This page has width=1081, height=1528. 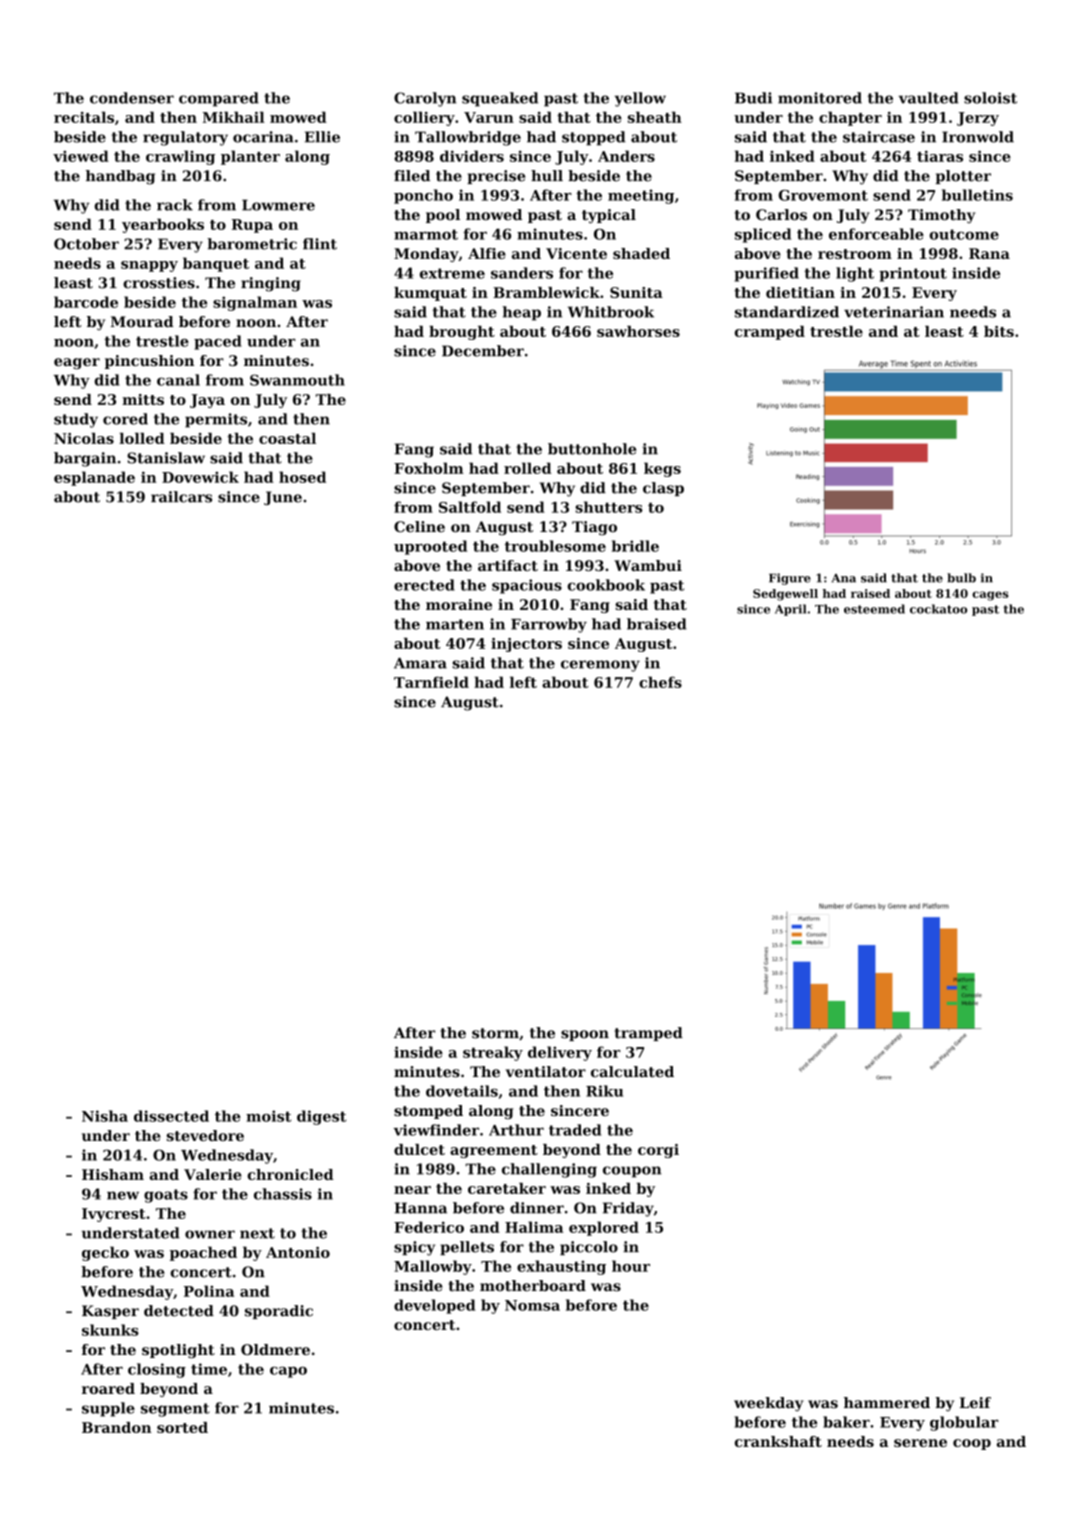 What do you see at coordinates (431, 682) in the page?
I see `Tarnfield` at bounding box center [431, 682].
